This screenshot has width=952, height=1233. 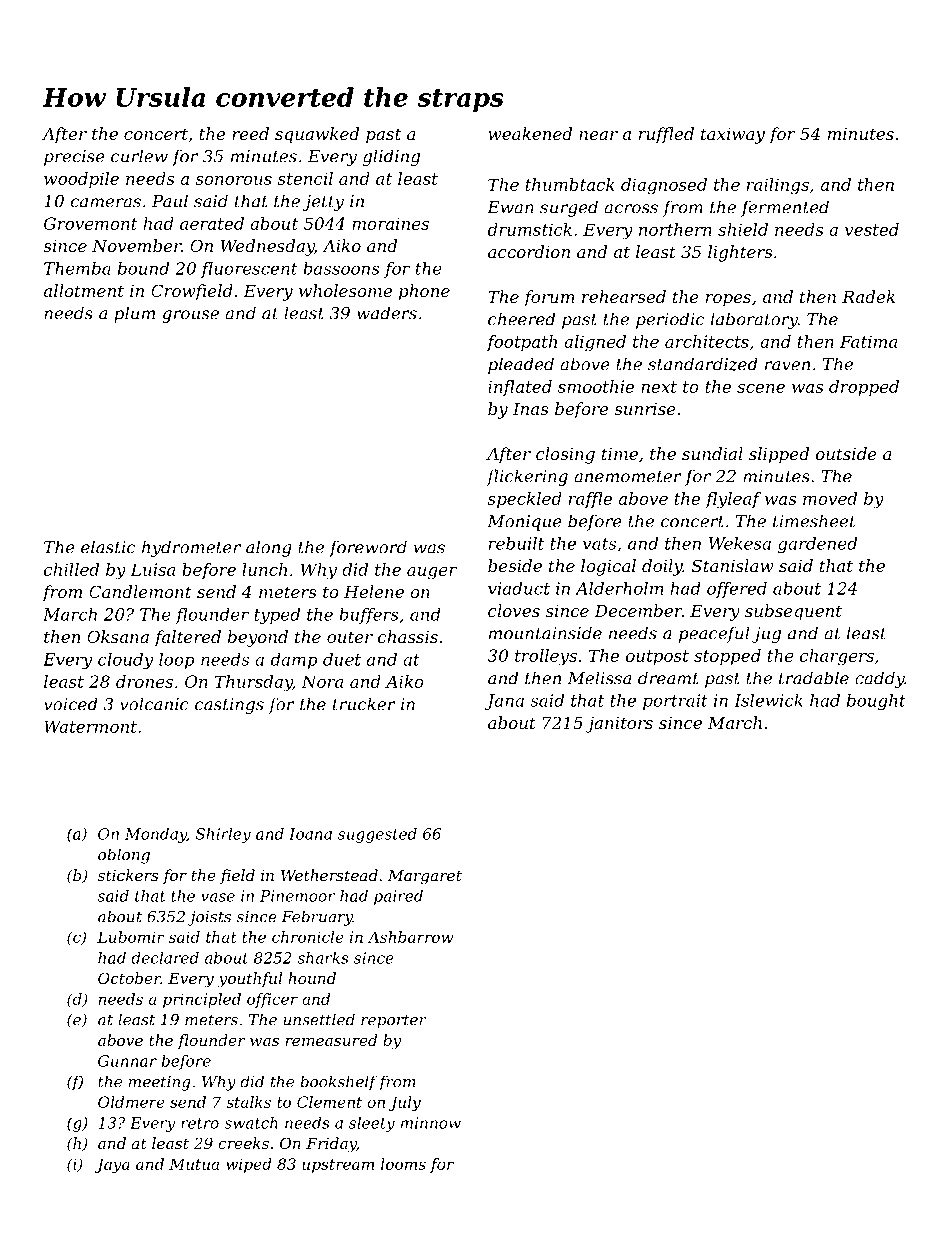 What do you see at coordinates (112, 1165) in the screenshot?
I see `Jaya` at bounding box center [112, 1165].
